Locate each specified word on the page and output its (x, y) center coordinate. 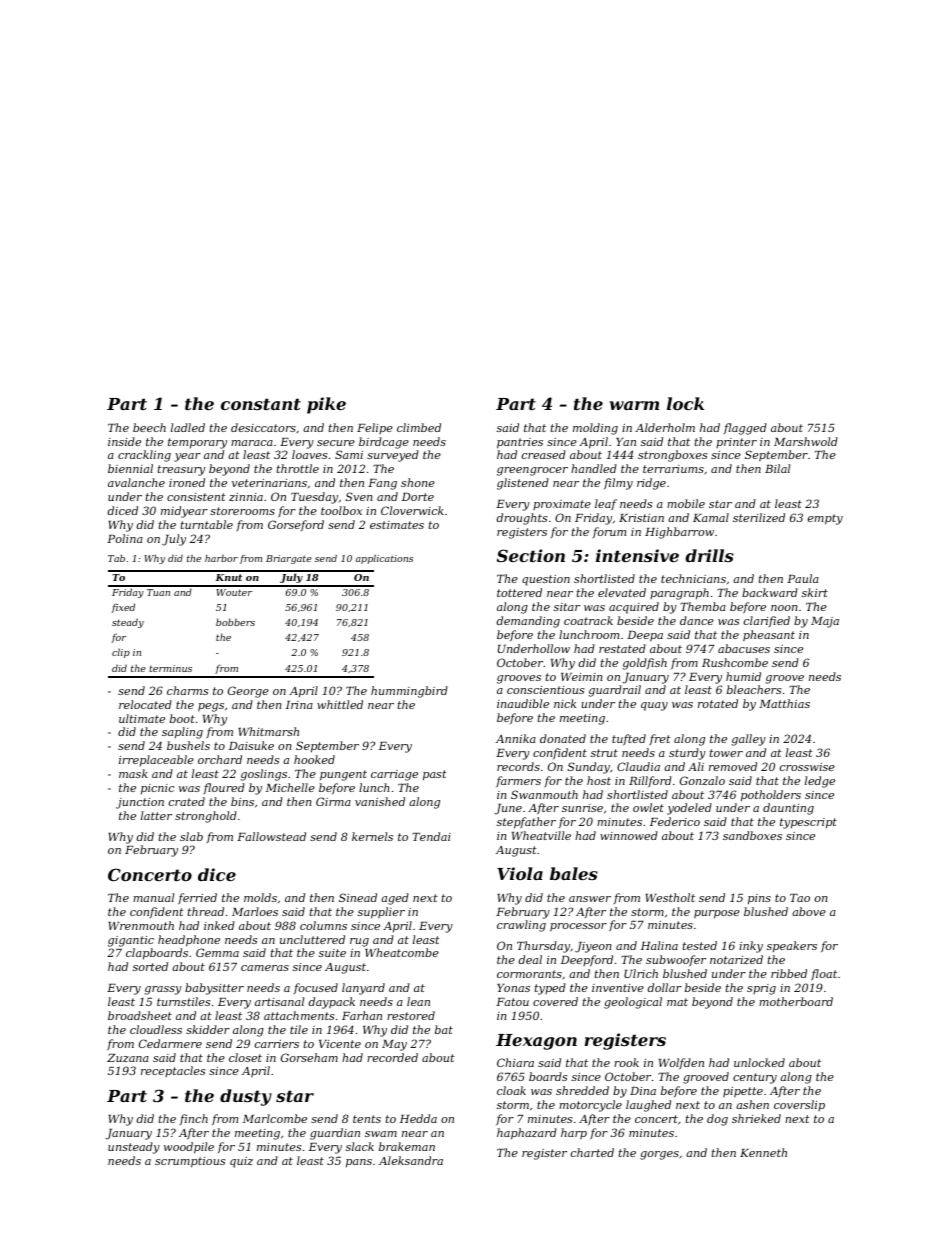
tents (367, 1119)
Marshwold (806, 441)
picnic (157, 789)
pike (326, 405)
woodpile (189, 1148)
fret (660, 740)
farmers (518, 781)
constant (261, 404)
